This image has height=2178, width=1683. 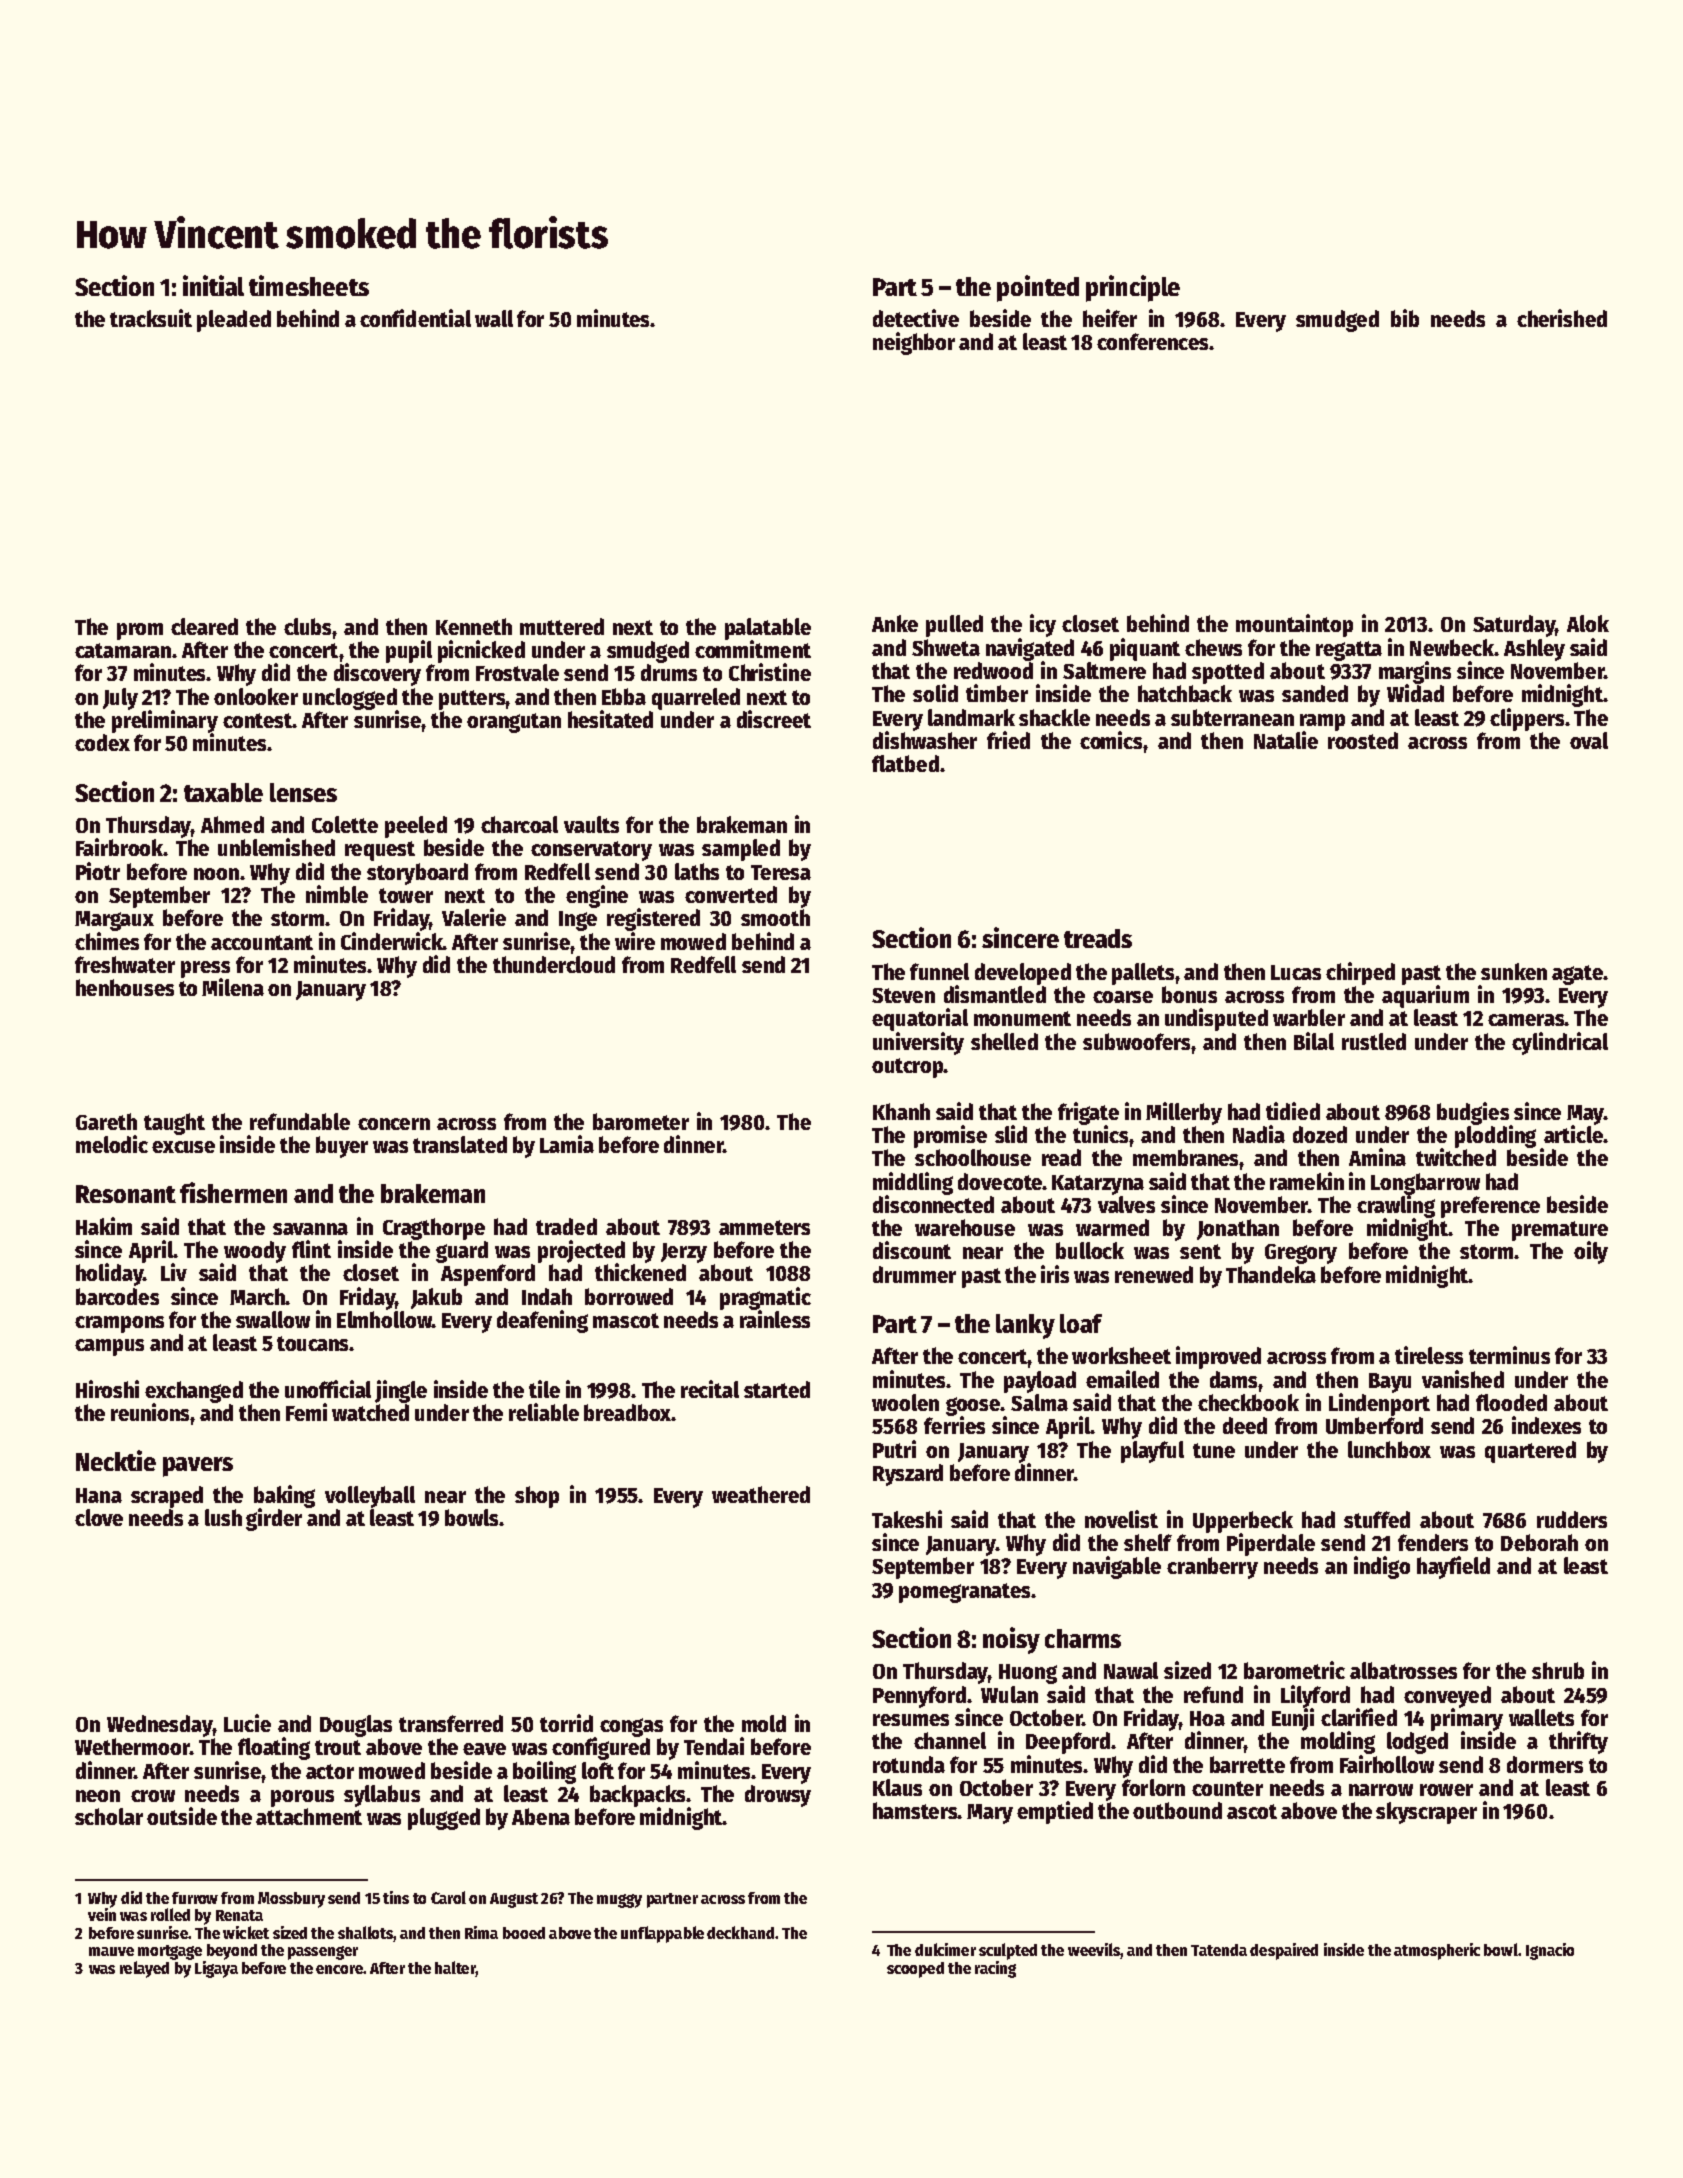 I want to click on Valerie, so click(x=474, y=917).
